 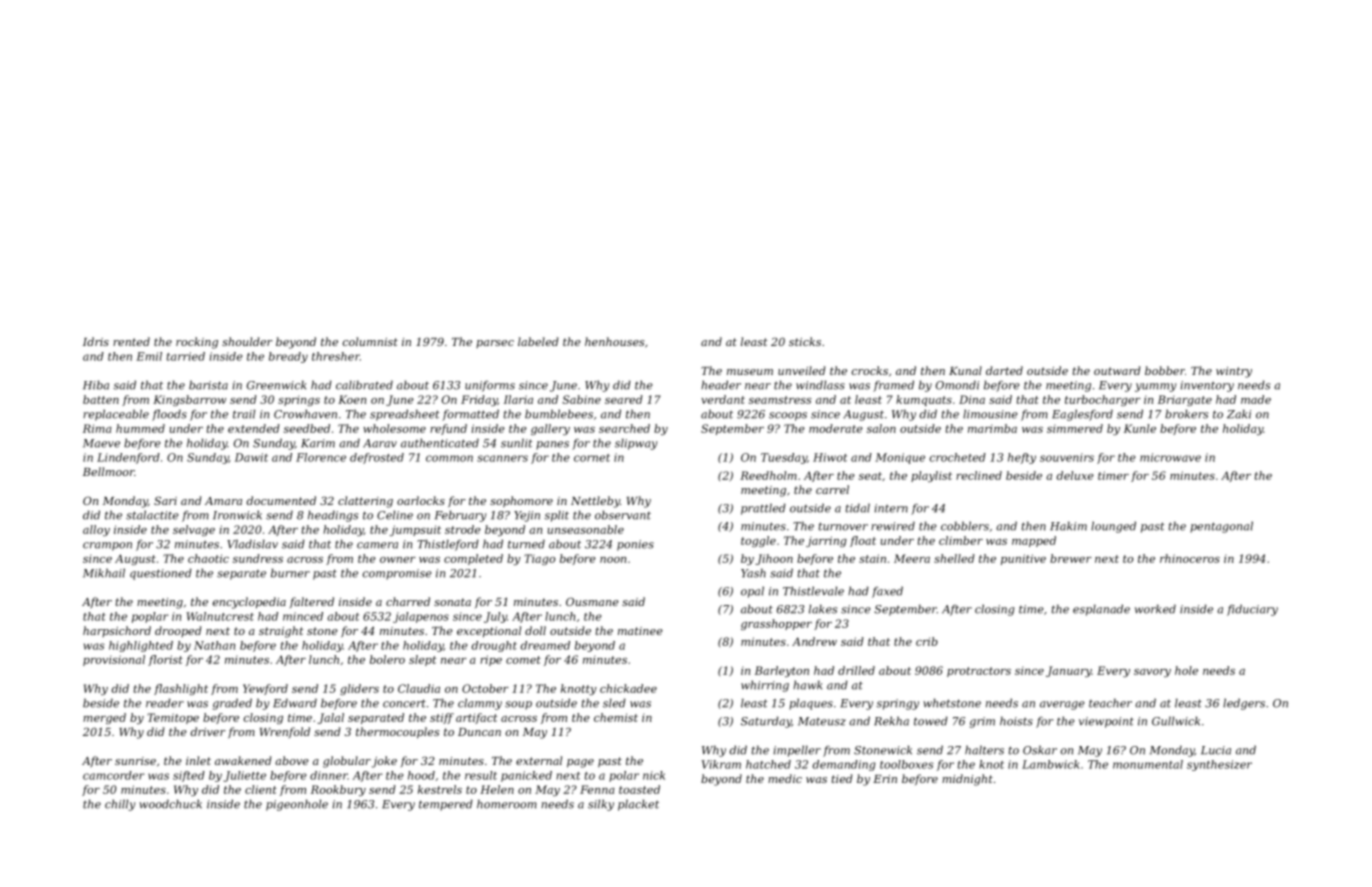 I want to click on bready, so click(x=288, y=357).
